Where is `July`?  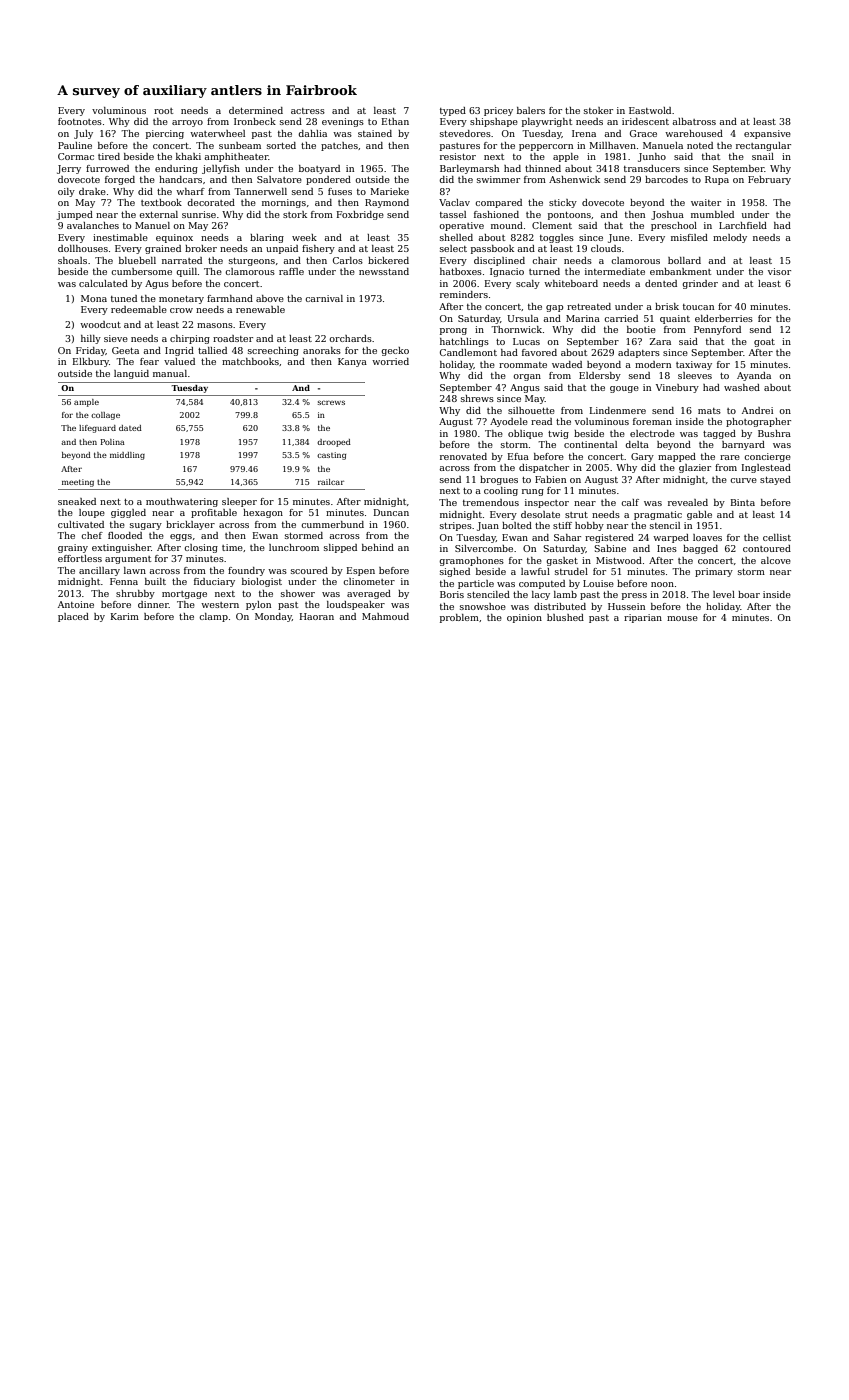
July is located at coordinates (83, 134).
